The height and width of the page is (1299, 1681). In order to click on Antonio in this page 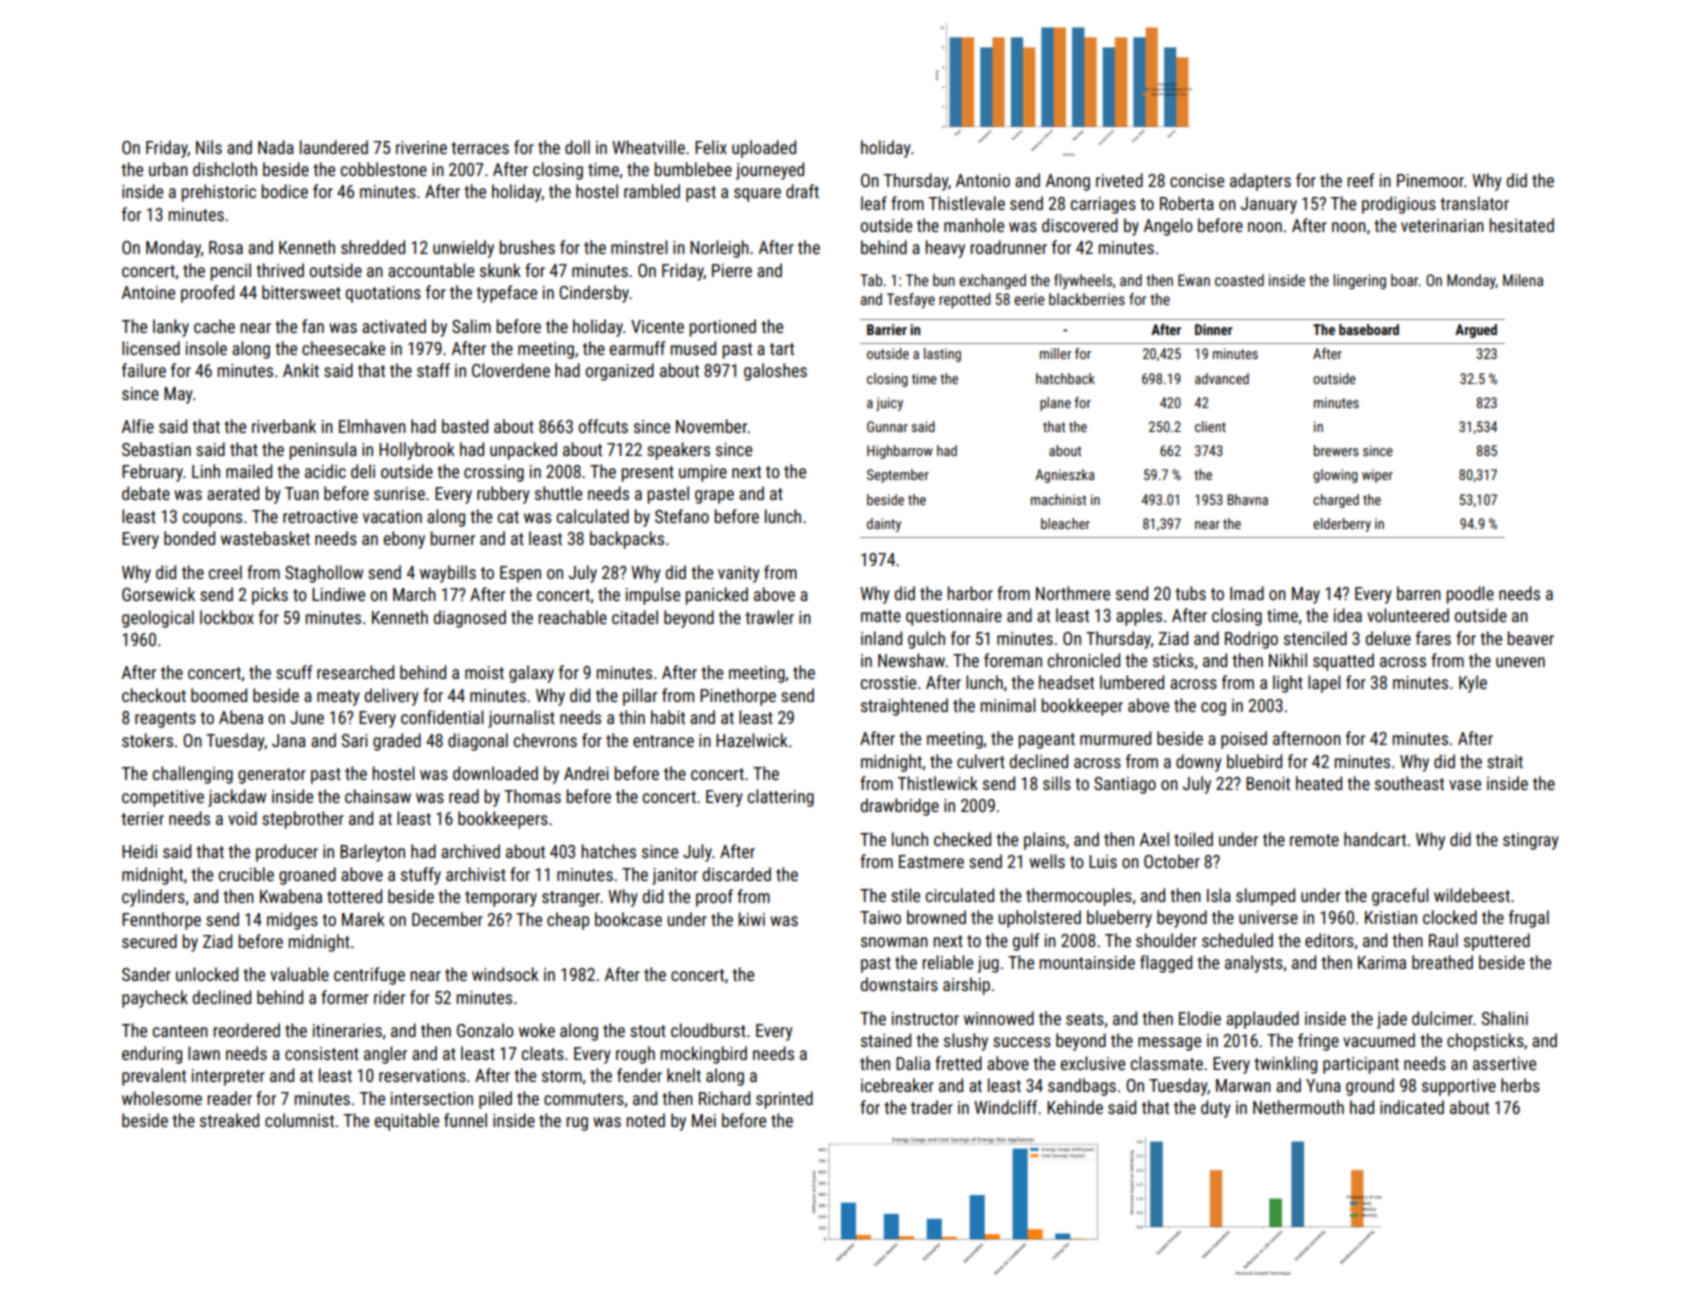, I will do `click(983, 180)`.
